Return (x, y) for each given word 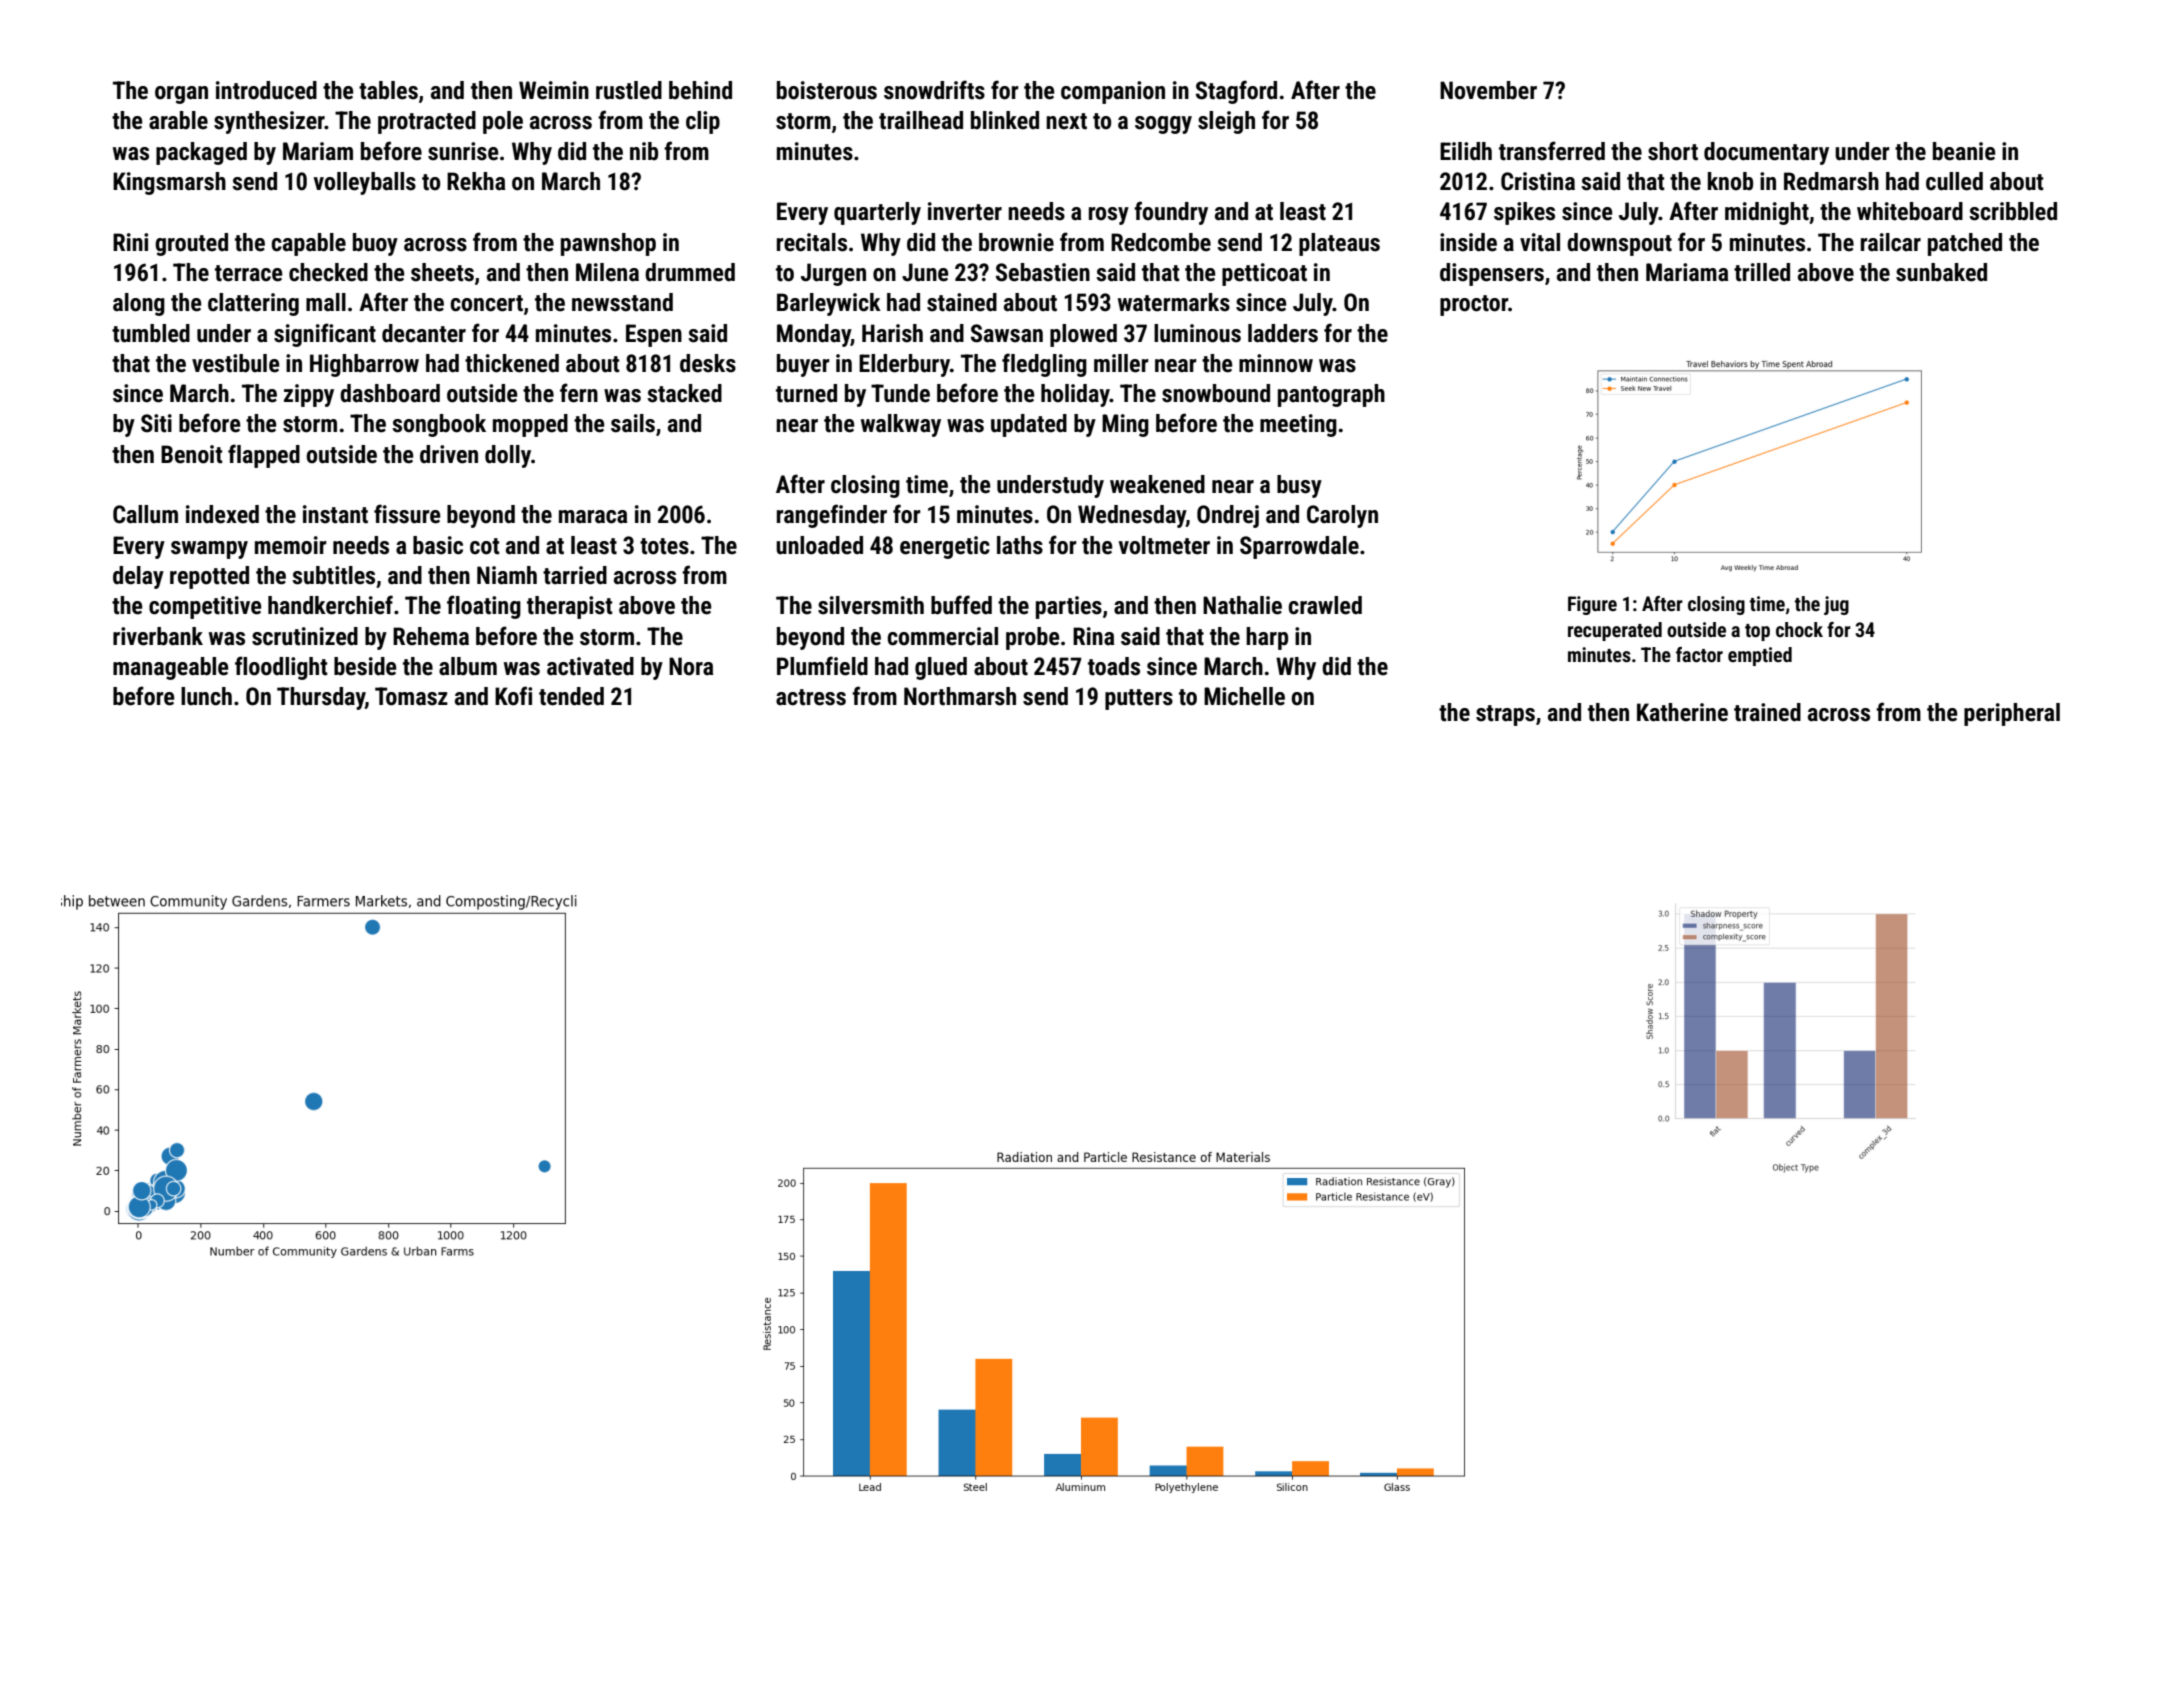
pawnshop (608, 244)
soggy (1163, 125)
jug (1836, 605)
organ (181, 95)
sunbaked (1941, 272)
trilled (1762, 272)
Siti (156, 423)
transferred (1552, 151)
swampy (209, 550)
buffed (961, 605)
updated (1029, 425)
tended (571, 696)
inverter (965, 211)
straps (1505, 715)
